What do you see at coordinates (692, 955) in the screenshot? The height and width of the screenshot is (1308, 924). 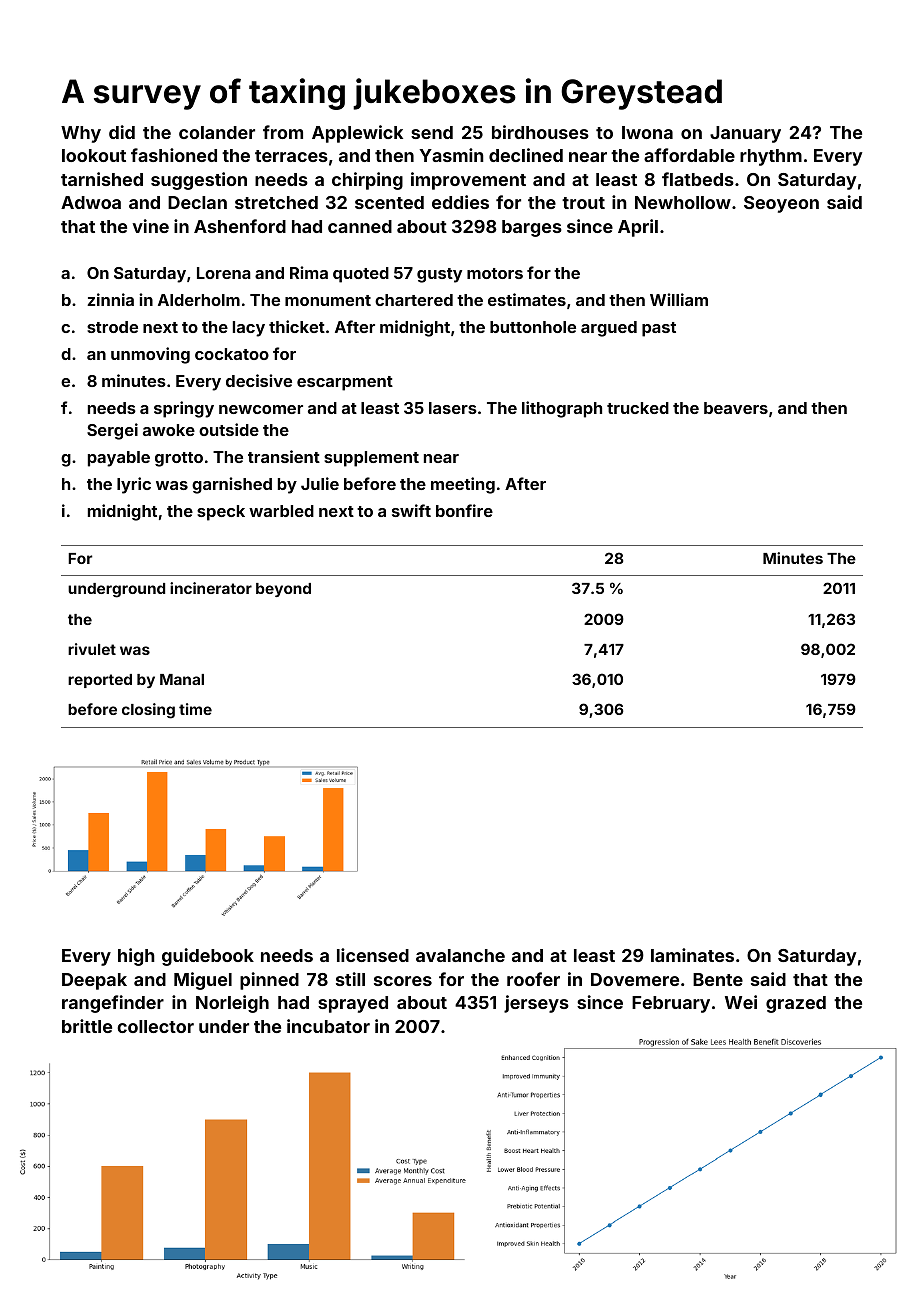 I see `laminates` at bounding box center [692, 955].
